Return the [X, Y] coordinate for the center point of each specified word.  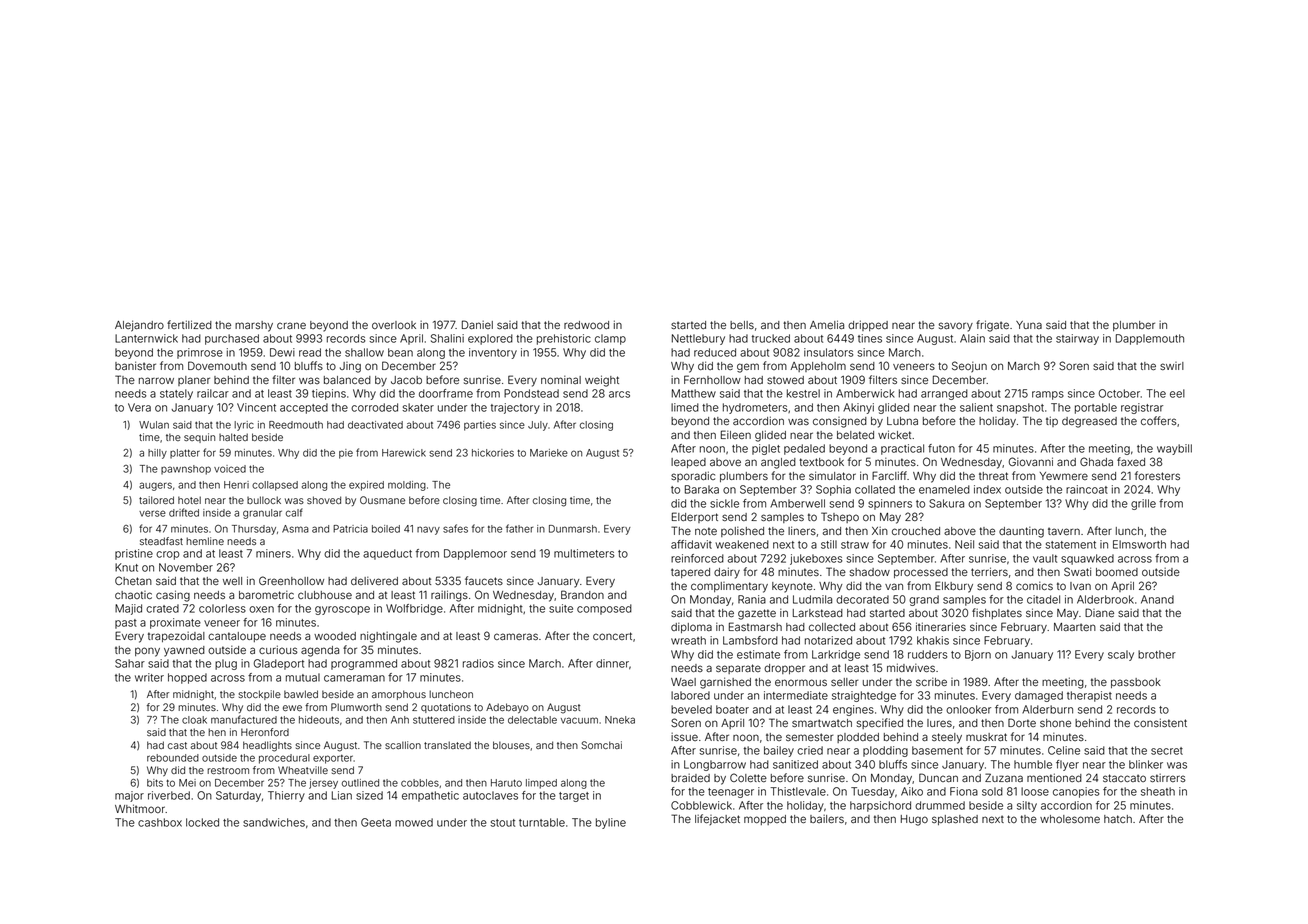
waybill [1174, 449]
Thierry [286, 796]
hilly [157, 454]
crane [291, 325]
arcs [619, 394]
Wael [683, 682]
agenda [320, 651]
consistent [1160, 722]
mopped [765, 820]
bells [742, 325]
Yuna [1029, 325]
